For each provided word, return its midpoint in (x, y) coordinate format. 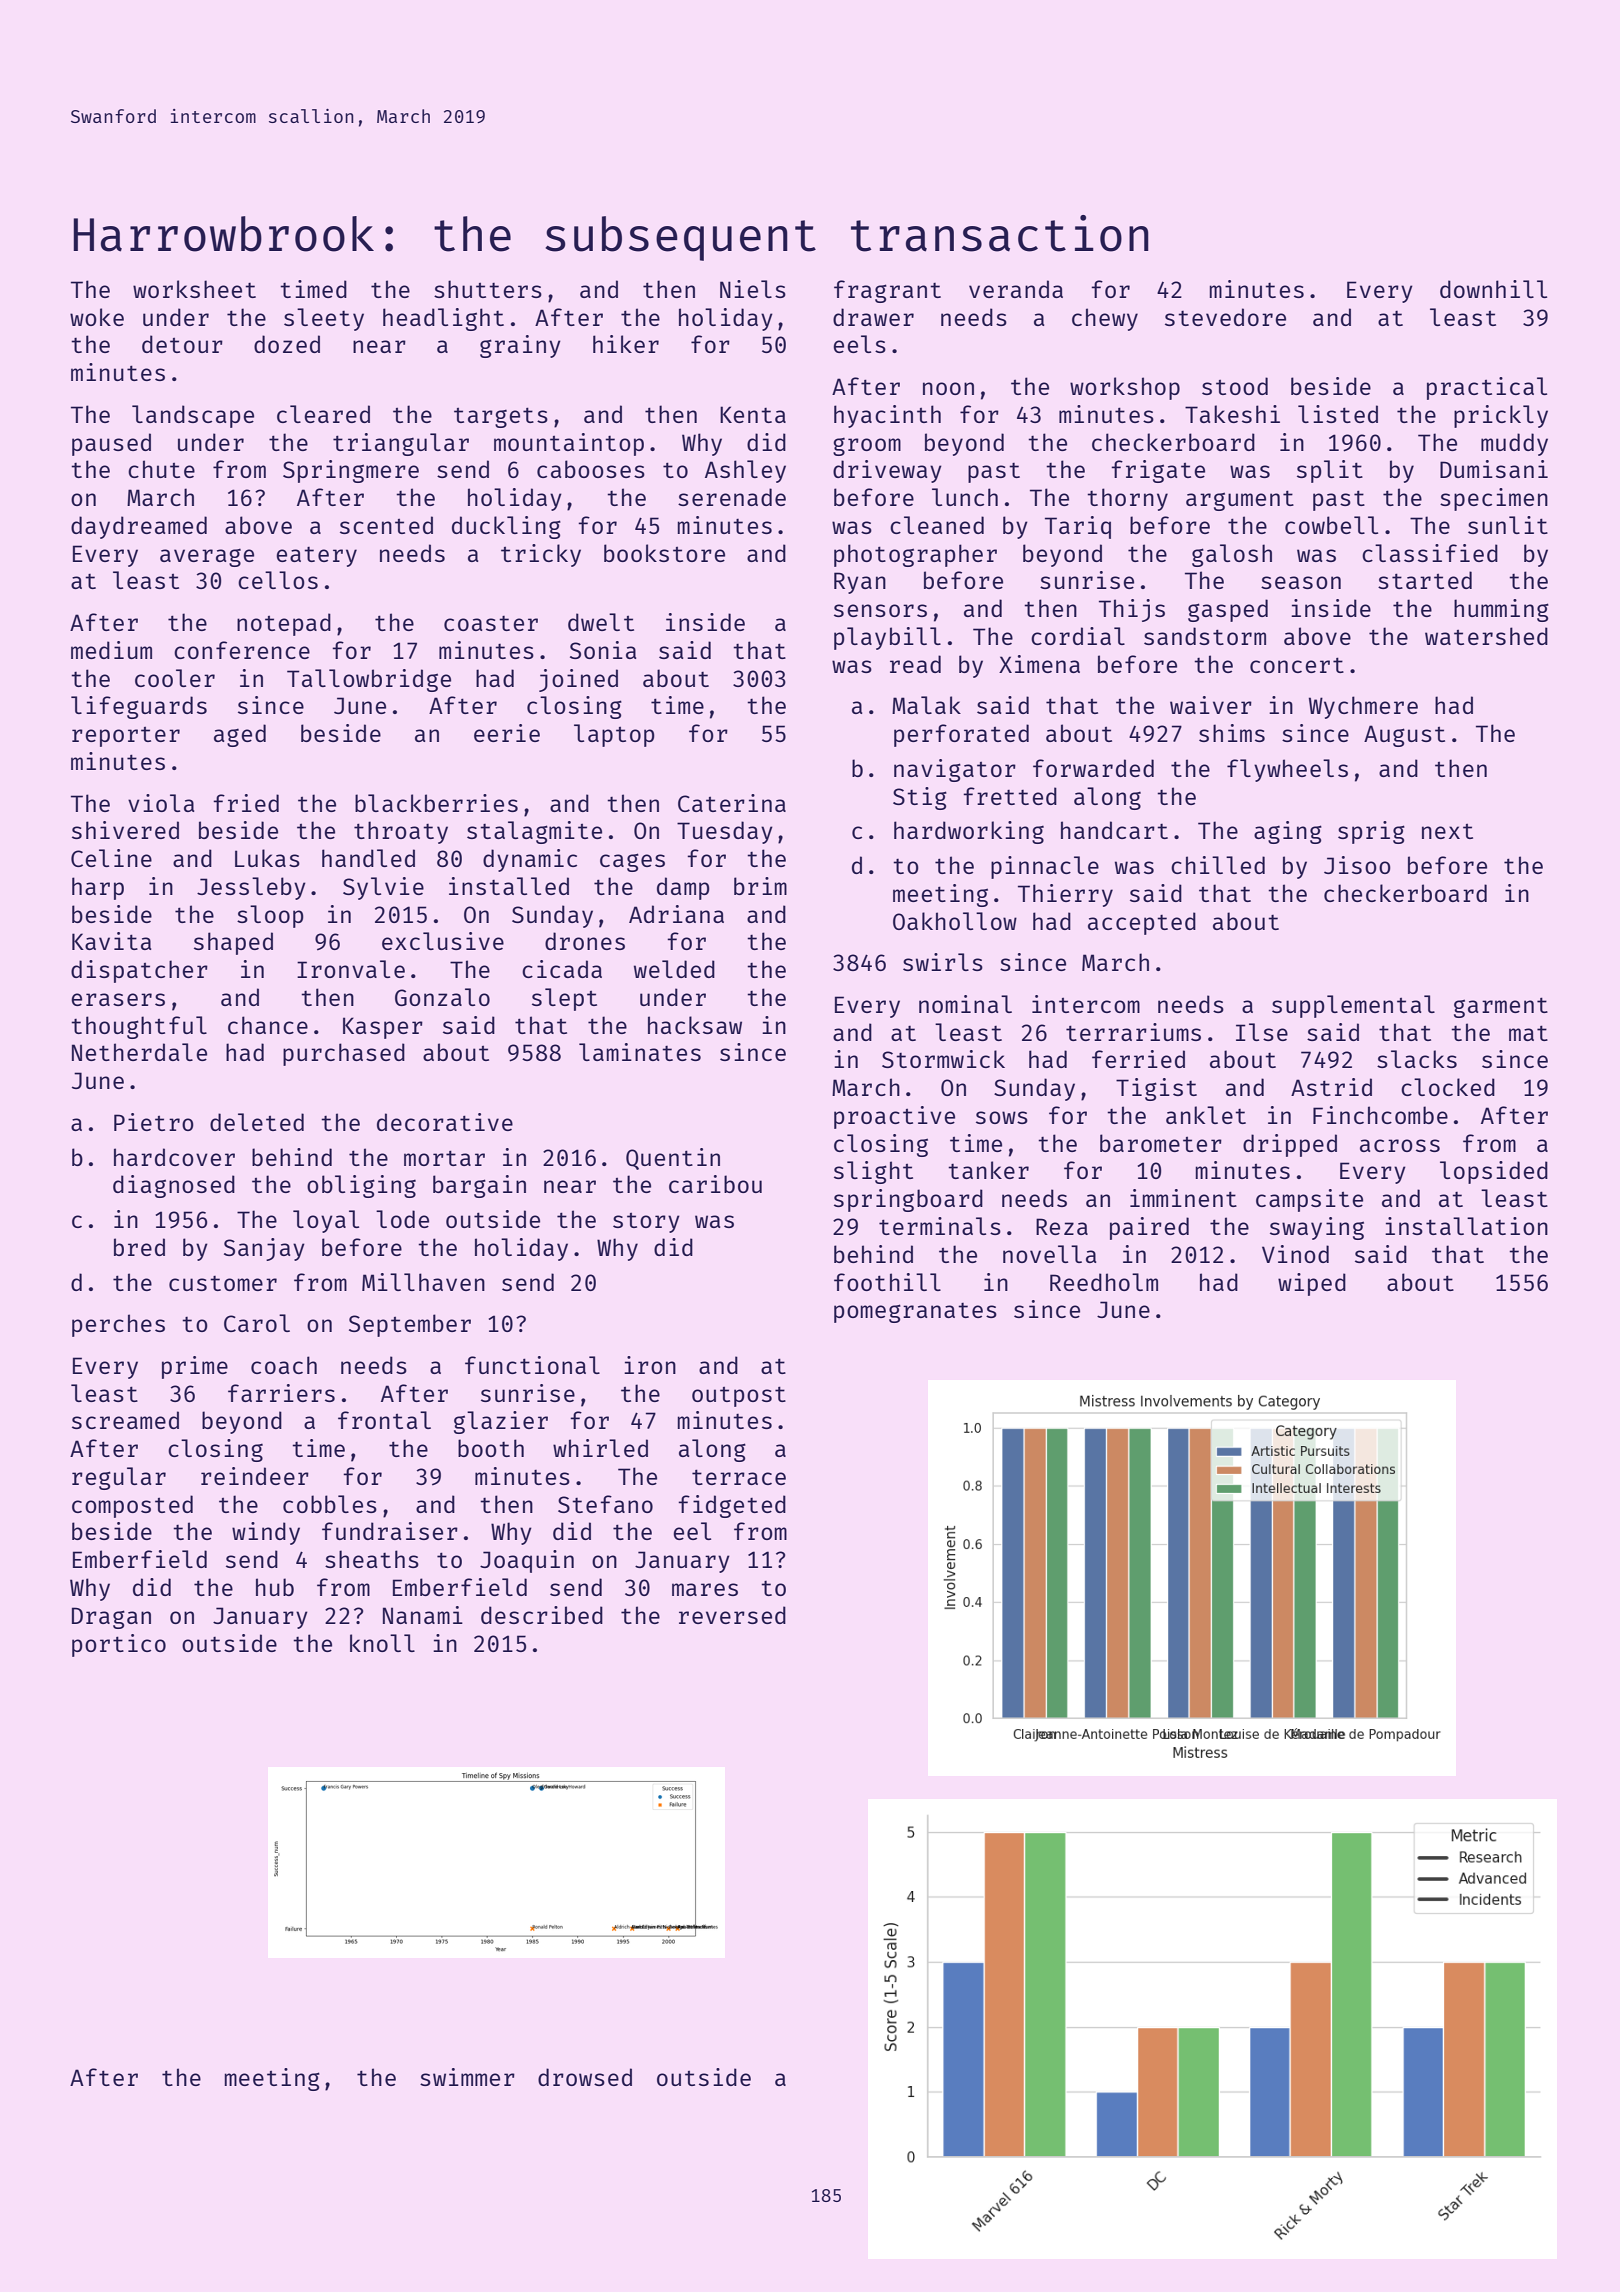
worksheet (194, 289)
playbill (887, 638)
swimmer (467, 2077)
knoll (382, 1643)
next (1447, 831)
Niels (753, 289)
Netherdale (139, 1052)
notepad (284, 624)
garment (1501, 1007)
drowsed (585, 2077)
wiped (1312, 1284)
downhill (1493, 289)
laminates (640, 1052)
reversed (732, 1615)
